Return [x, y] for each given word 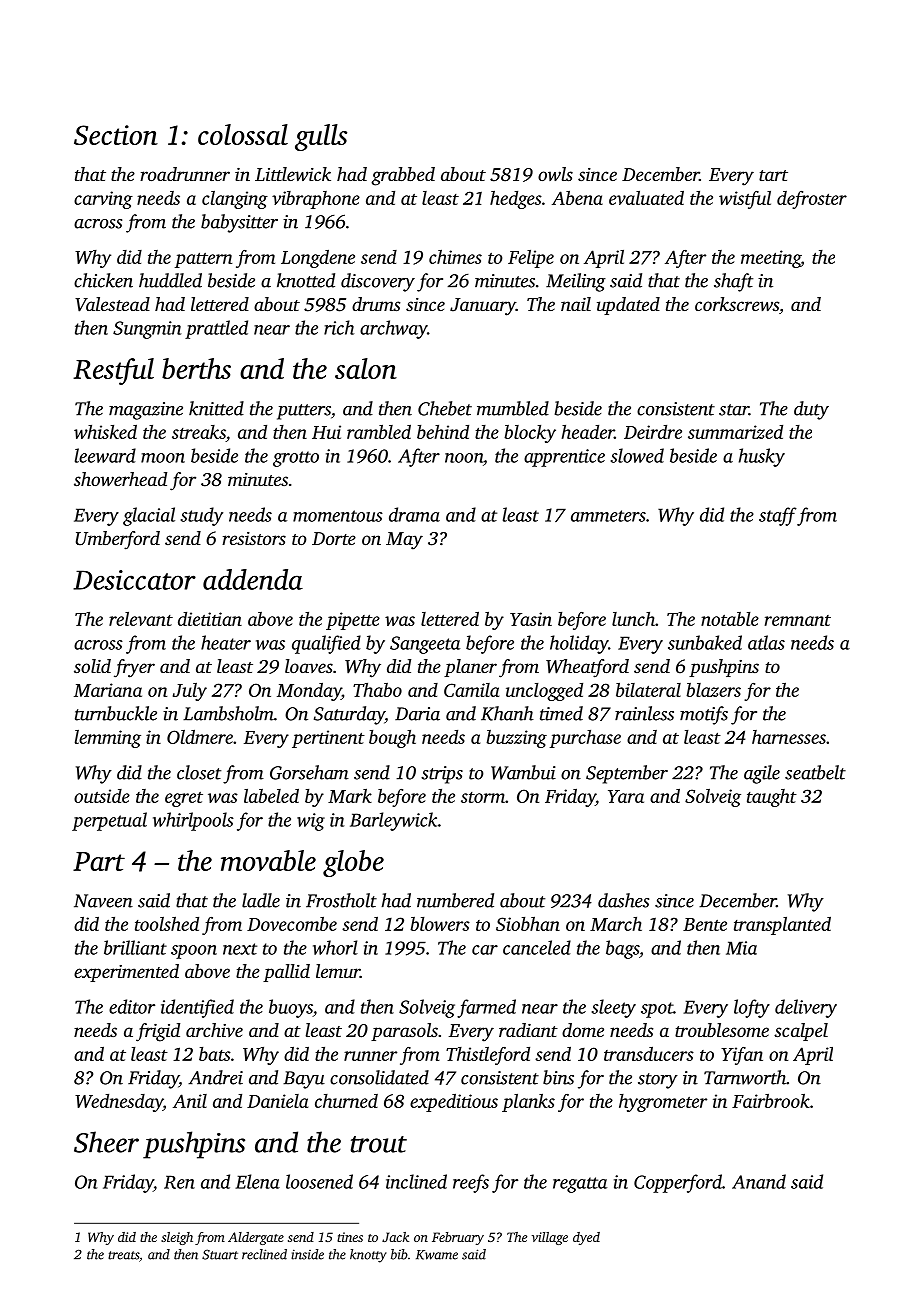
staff [778, 516]
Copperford [678, 1183]
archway [393, 329]
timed [561, 713]
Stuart [220, 1254]
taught [772, 798]
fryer [134, 668]
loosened [319, 1181]
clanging [235, 200]
